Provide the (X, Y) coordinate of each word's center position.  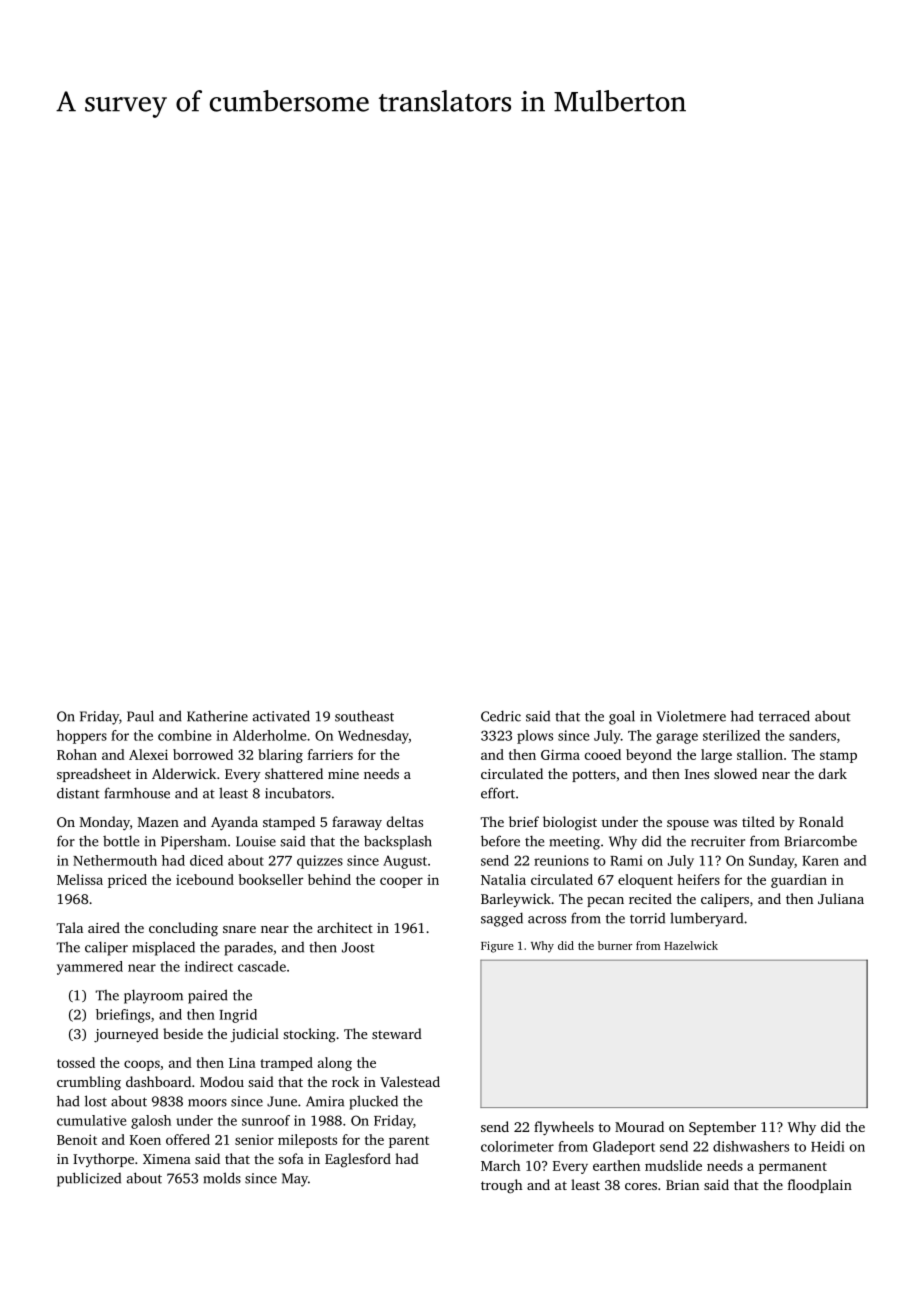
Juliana (841, 898)
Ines (697, 774)
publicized (89, 1179)
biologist (570, 823)
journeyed (126, 1035)
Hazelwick (691, 945)
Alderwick (184, 773)
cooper (401, 882)
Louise (256, 841)
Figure (497, 947)
